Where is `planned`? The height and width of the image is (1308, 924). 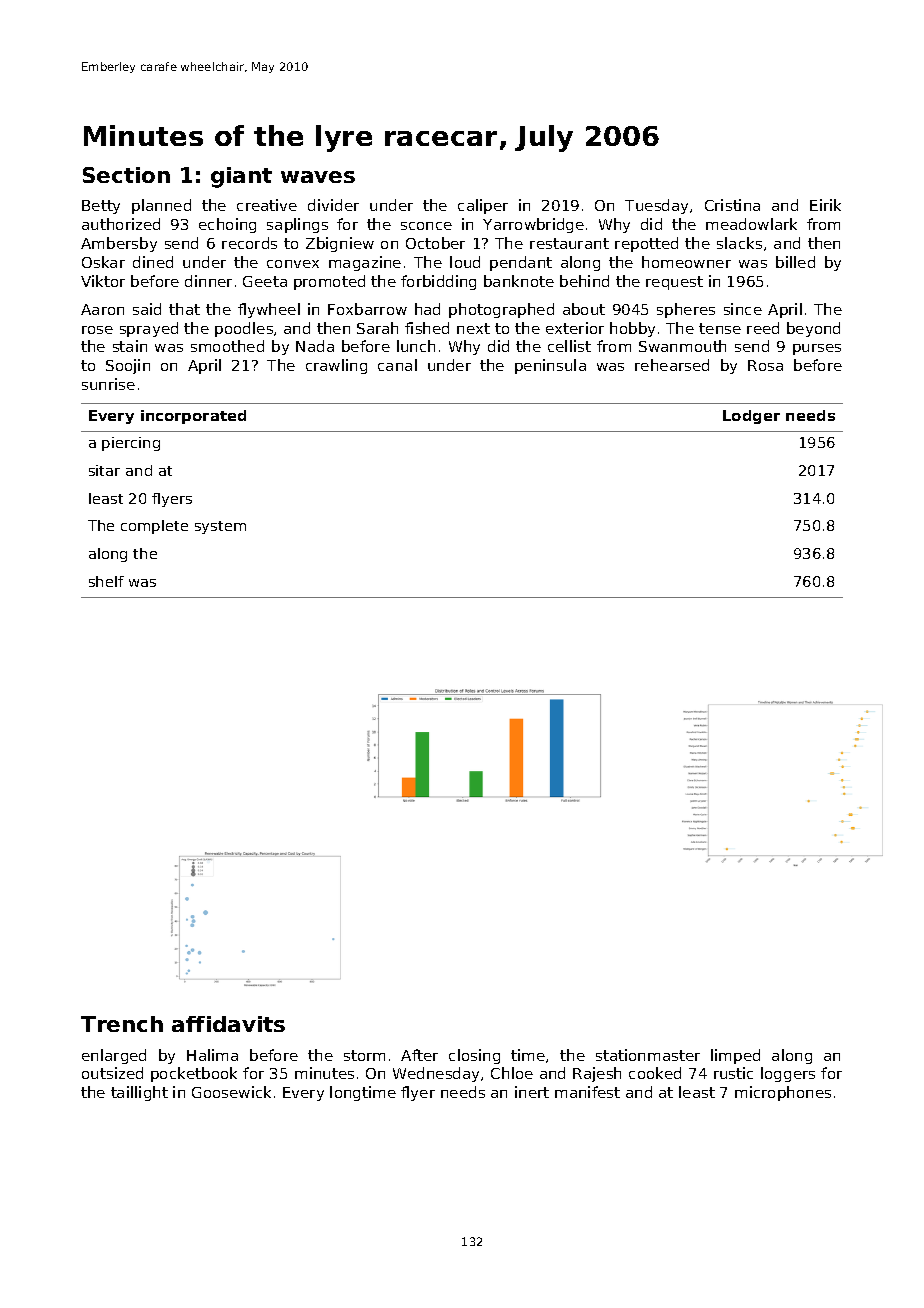
planned is located at coordinates (161, 206).
